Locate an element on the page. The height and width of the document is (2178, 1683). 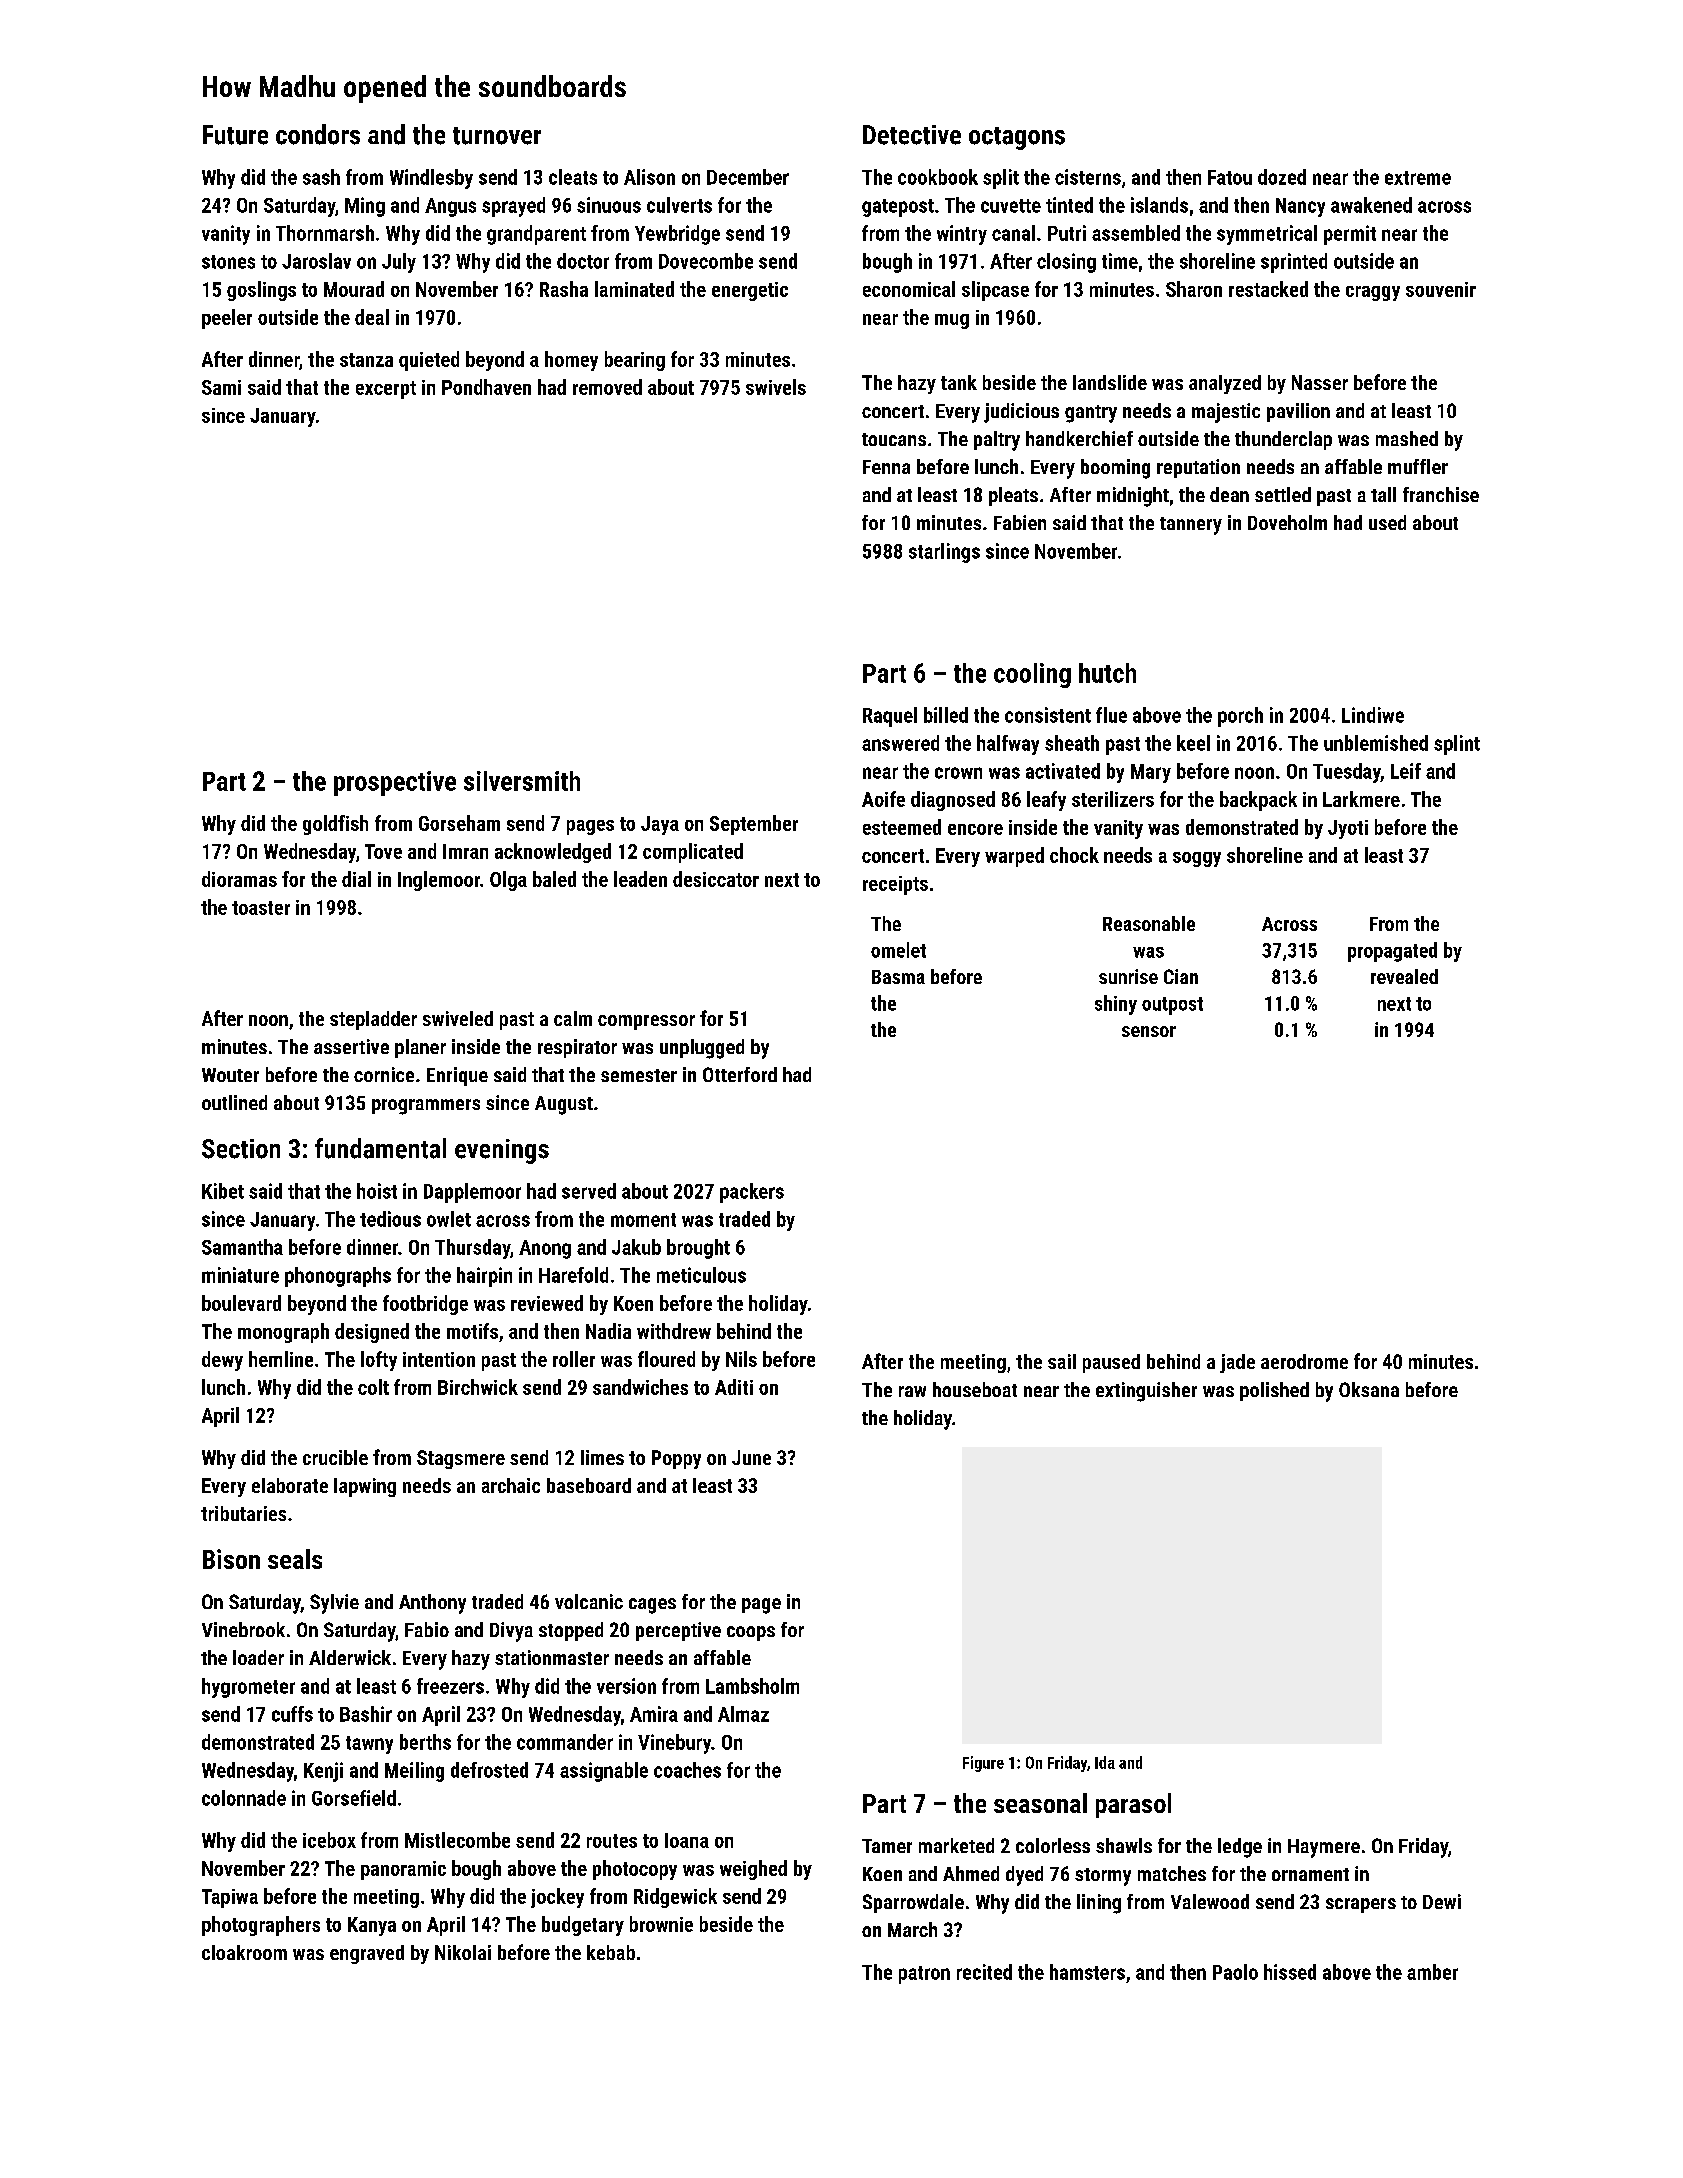
Basma is located at coordinates (898, 977).
